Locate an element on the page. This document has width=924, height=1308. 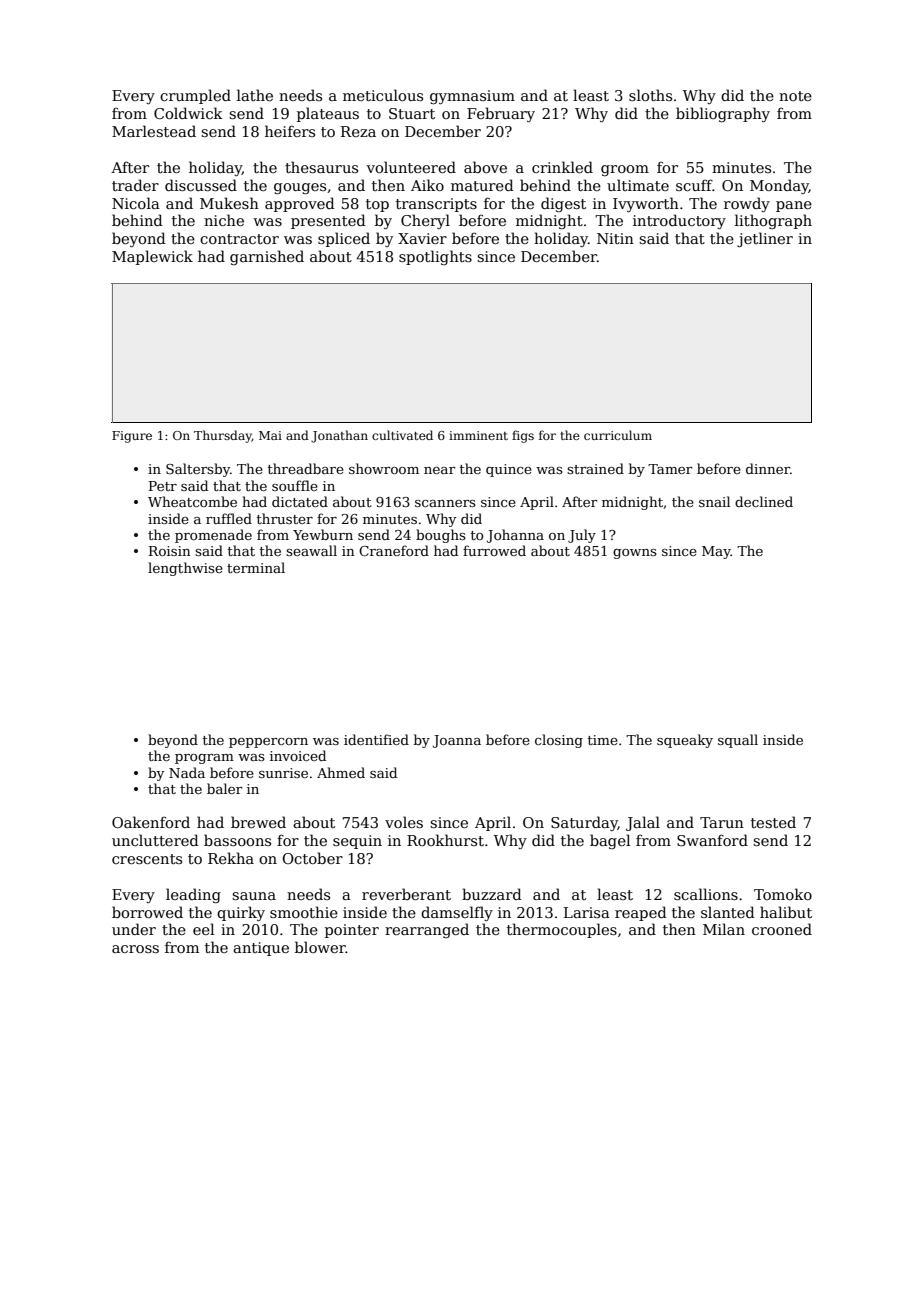
Oakenford is located at coordinates (151, 822).
